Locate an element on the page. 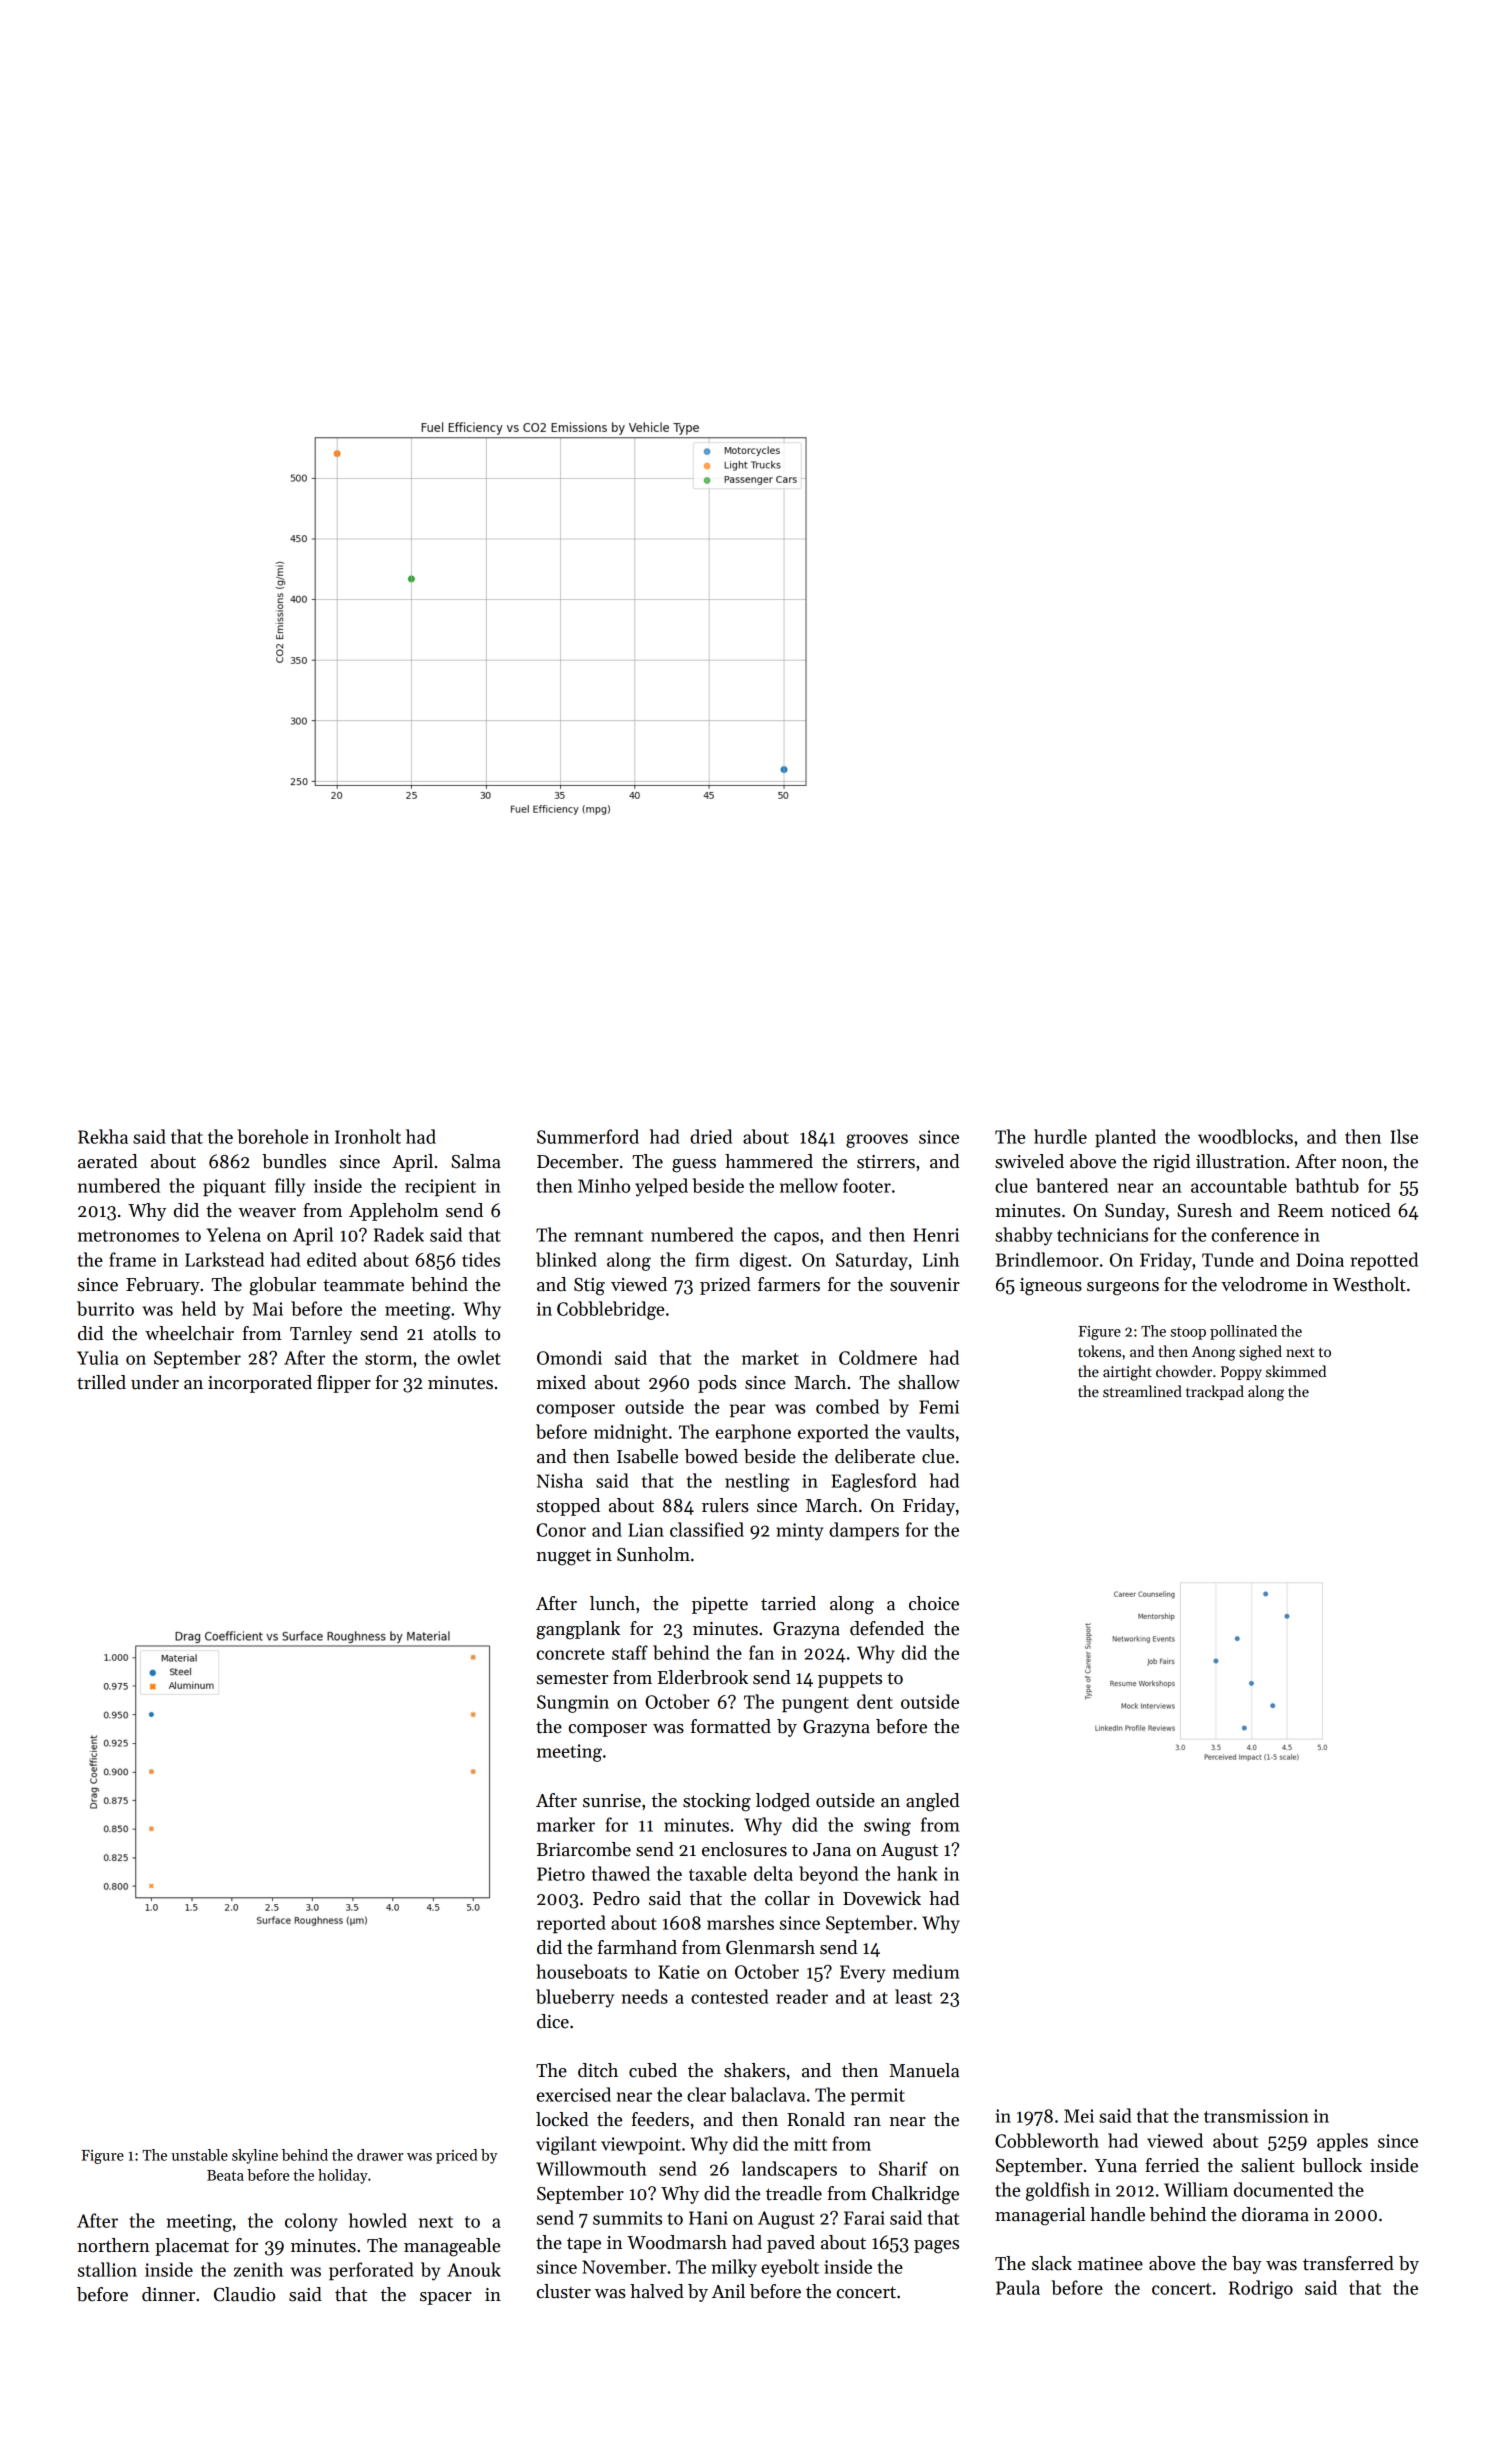  Rodrigo is located at coordinates (1261, 2289).
